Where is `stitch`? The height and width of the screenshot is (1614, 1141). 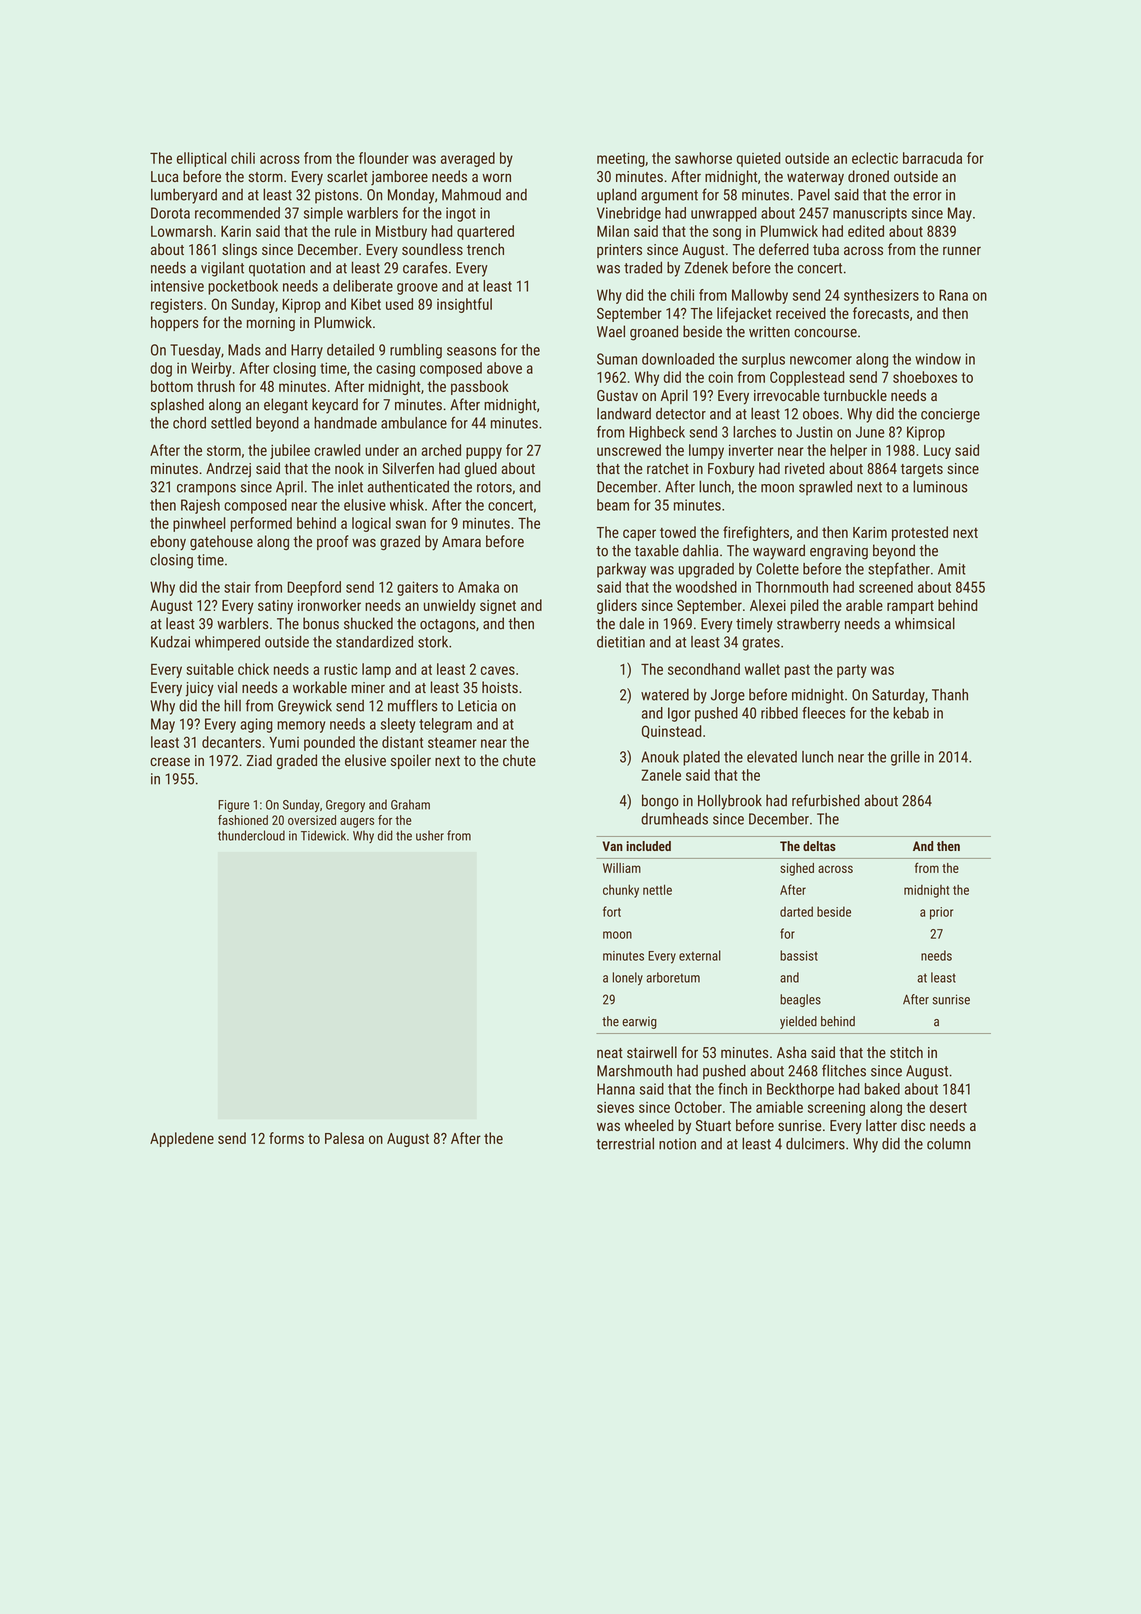
stitch is located at coordinates (906, 1052).
